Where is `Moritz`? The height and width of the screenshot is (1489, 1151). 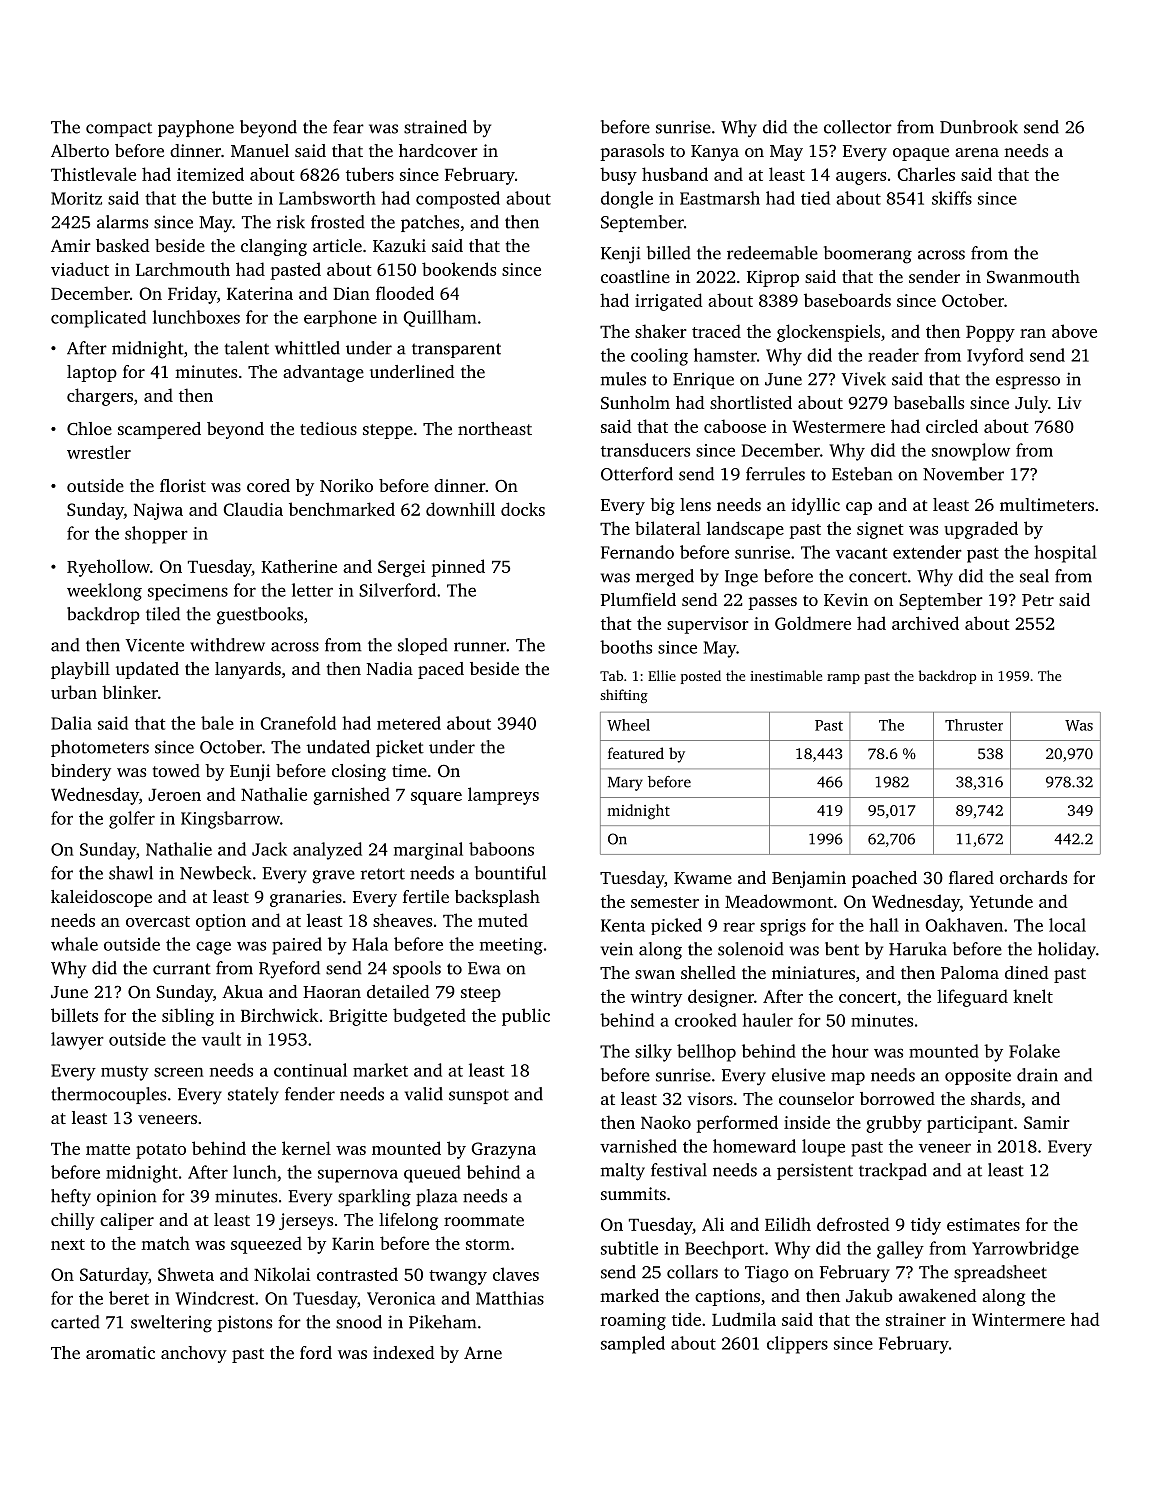 Moritz is located at coordinates (76, 198).
